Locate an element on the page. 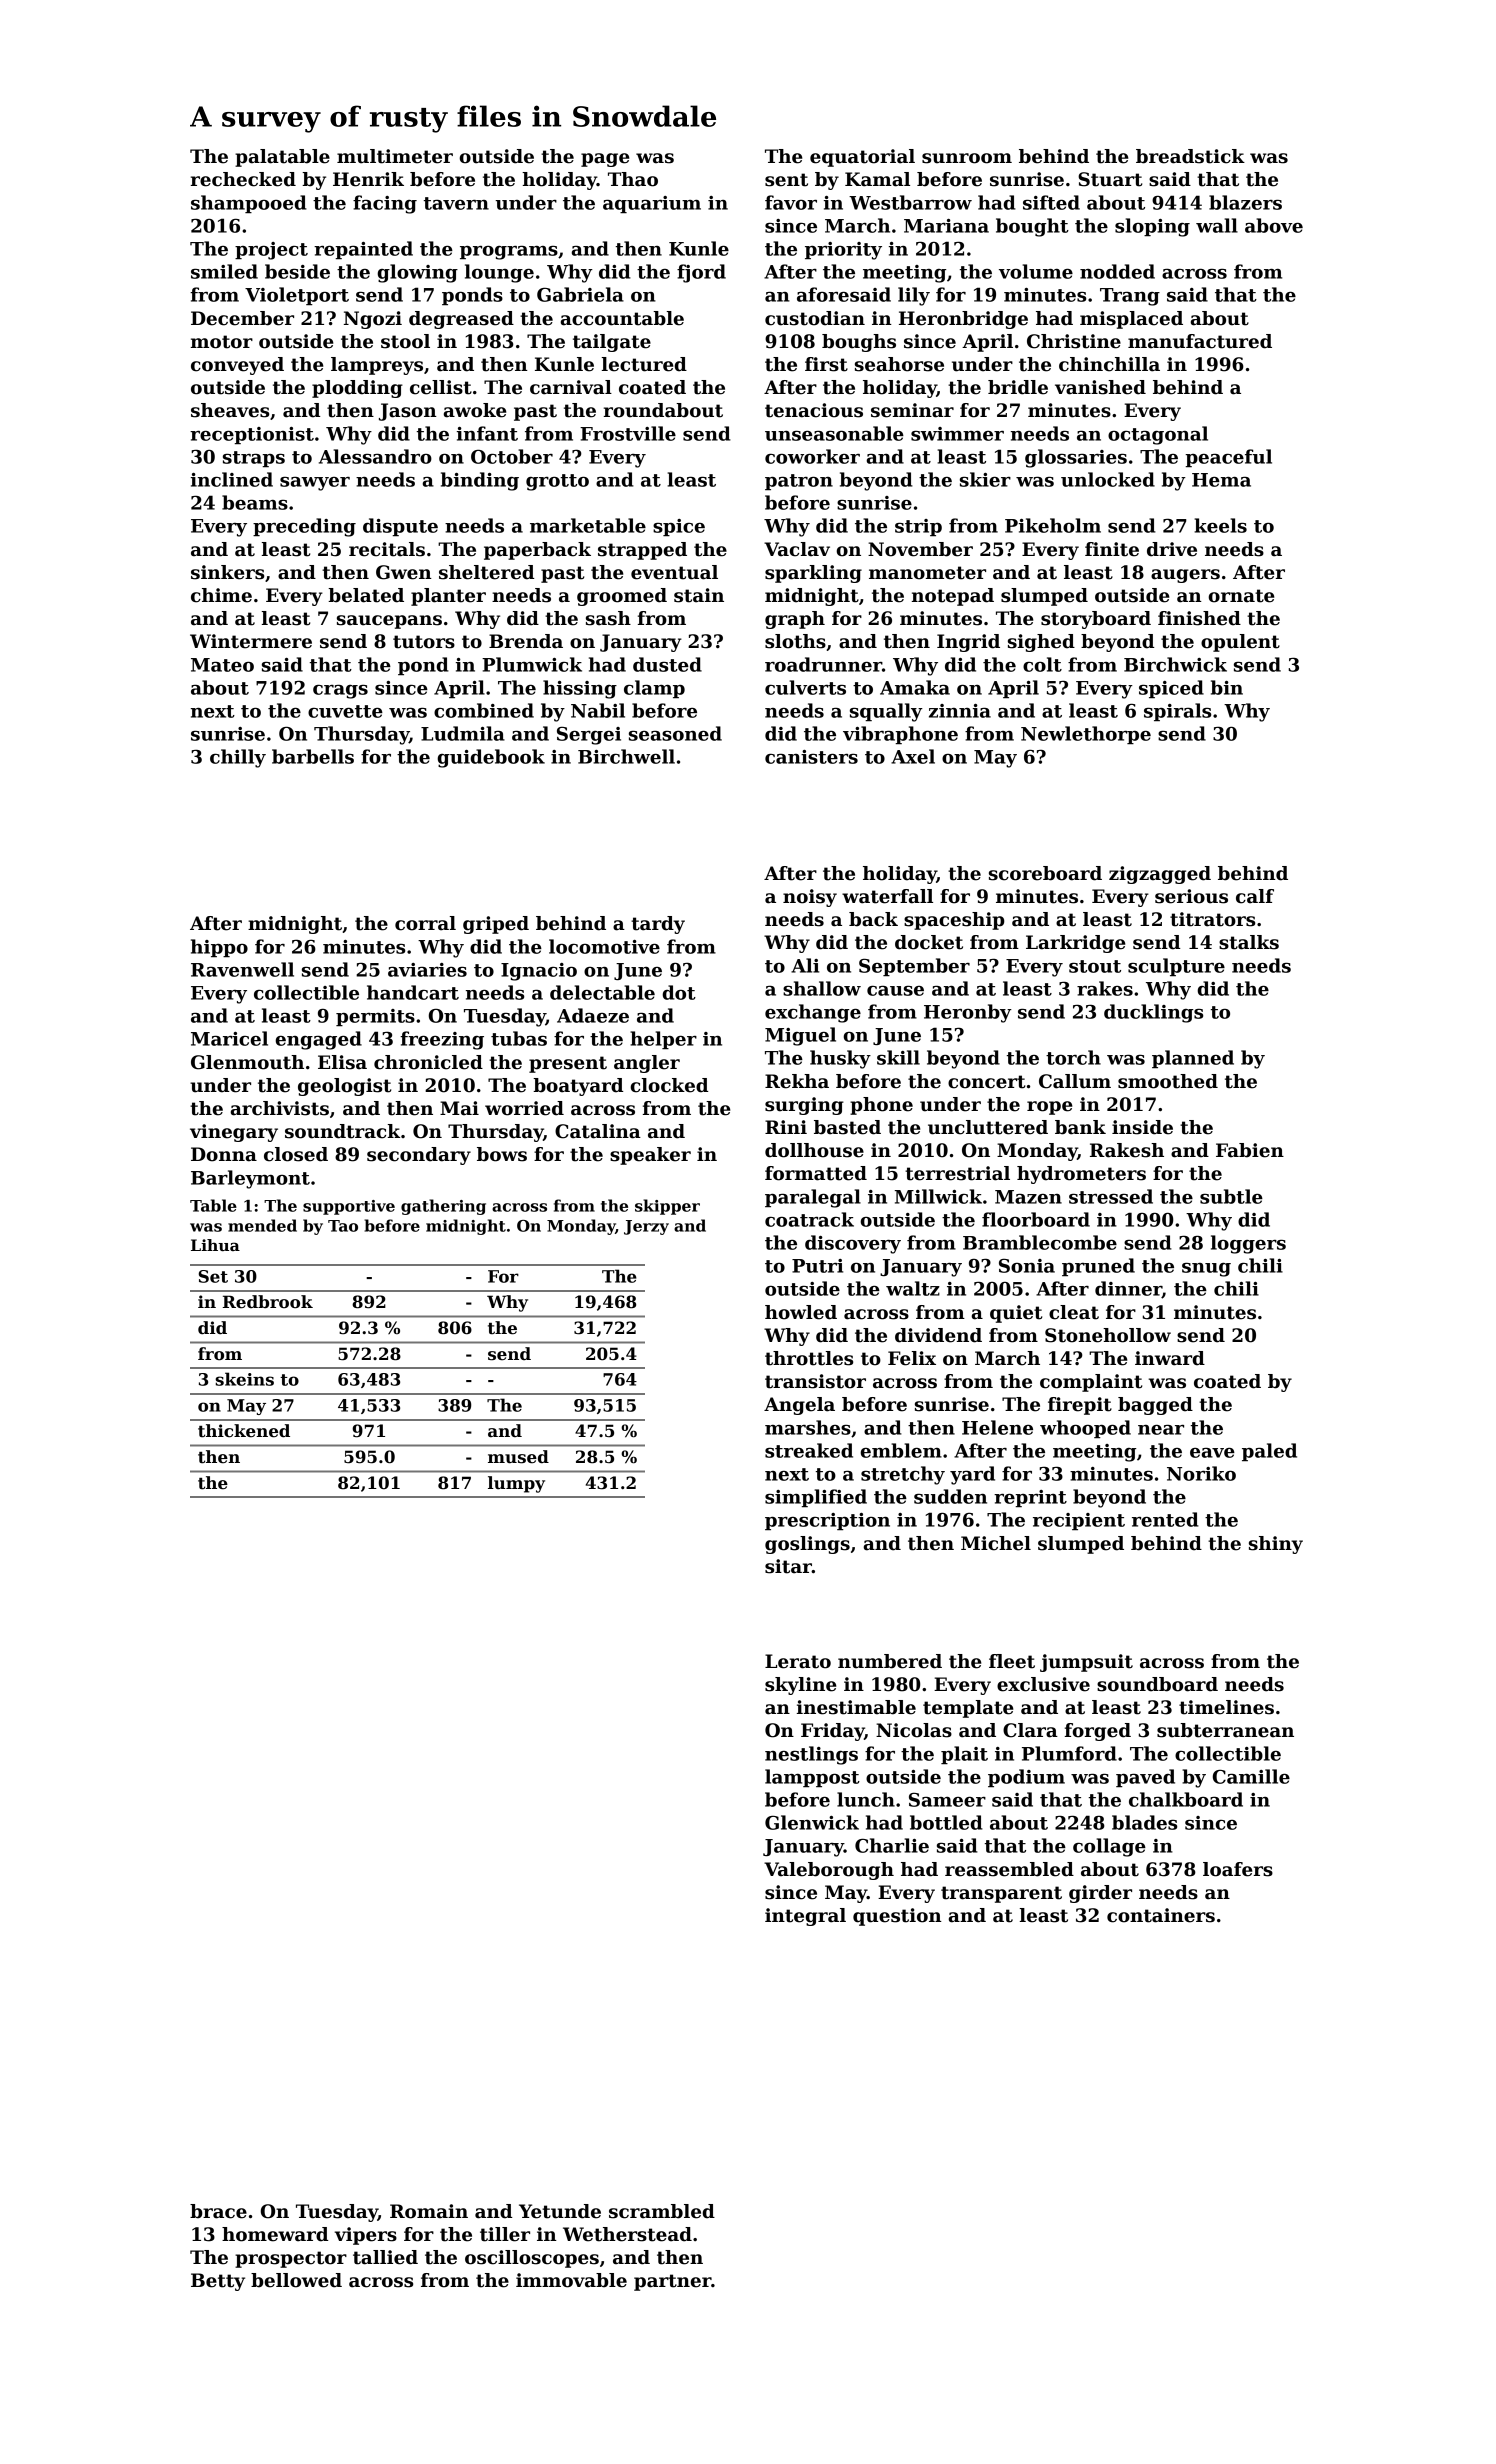 Image resolution: width=1496 pixels, height=2464 pixels. partner is located at coordinates (672, 2282).
